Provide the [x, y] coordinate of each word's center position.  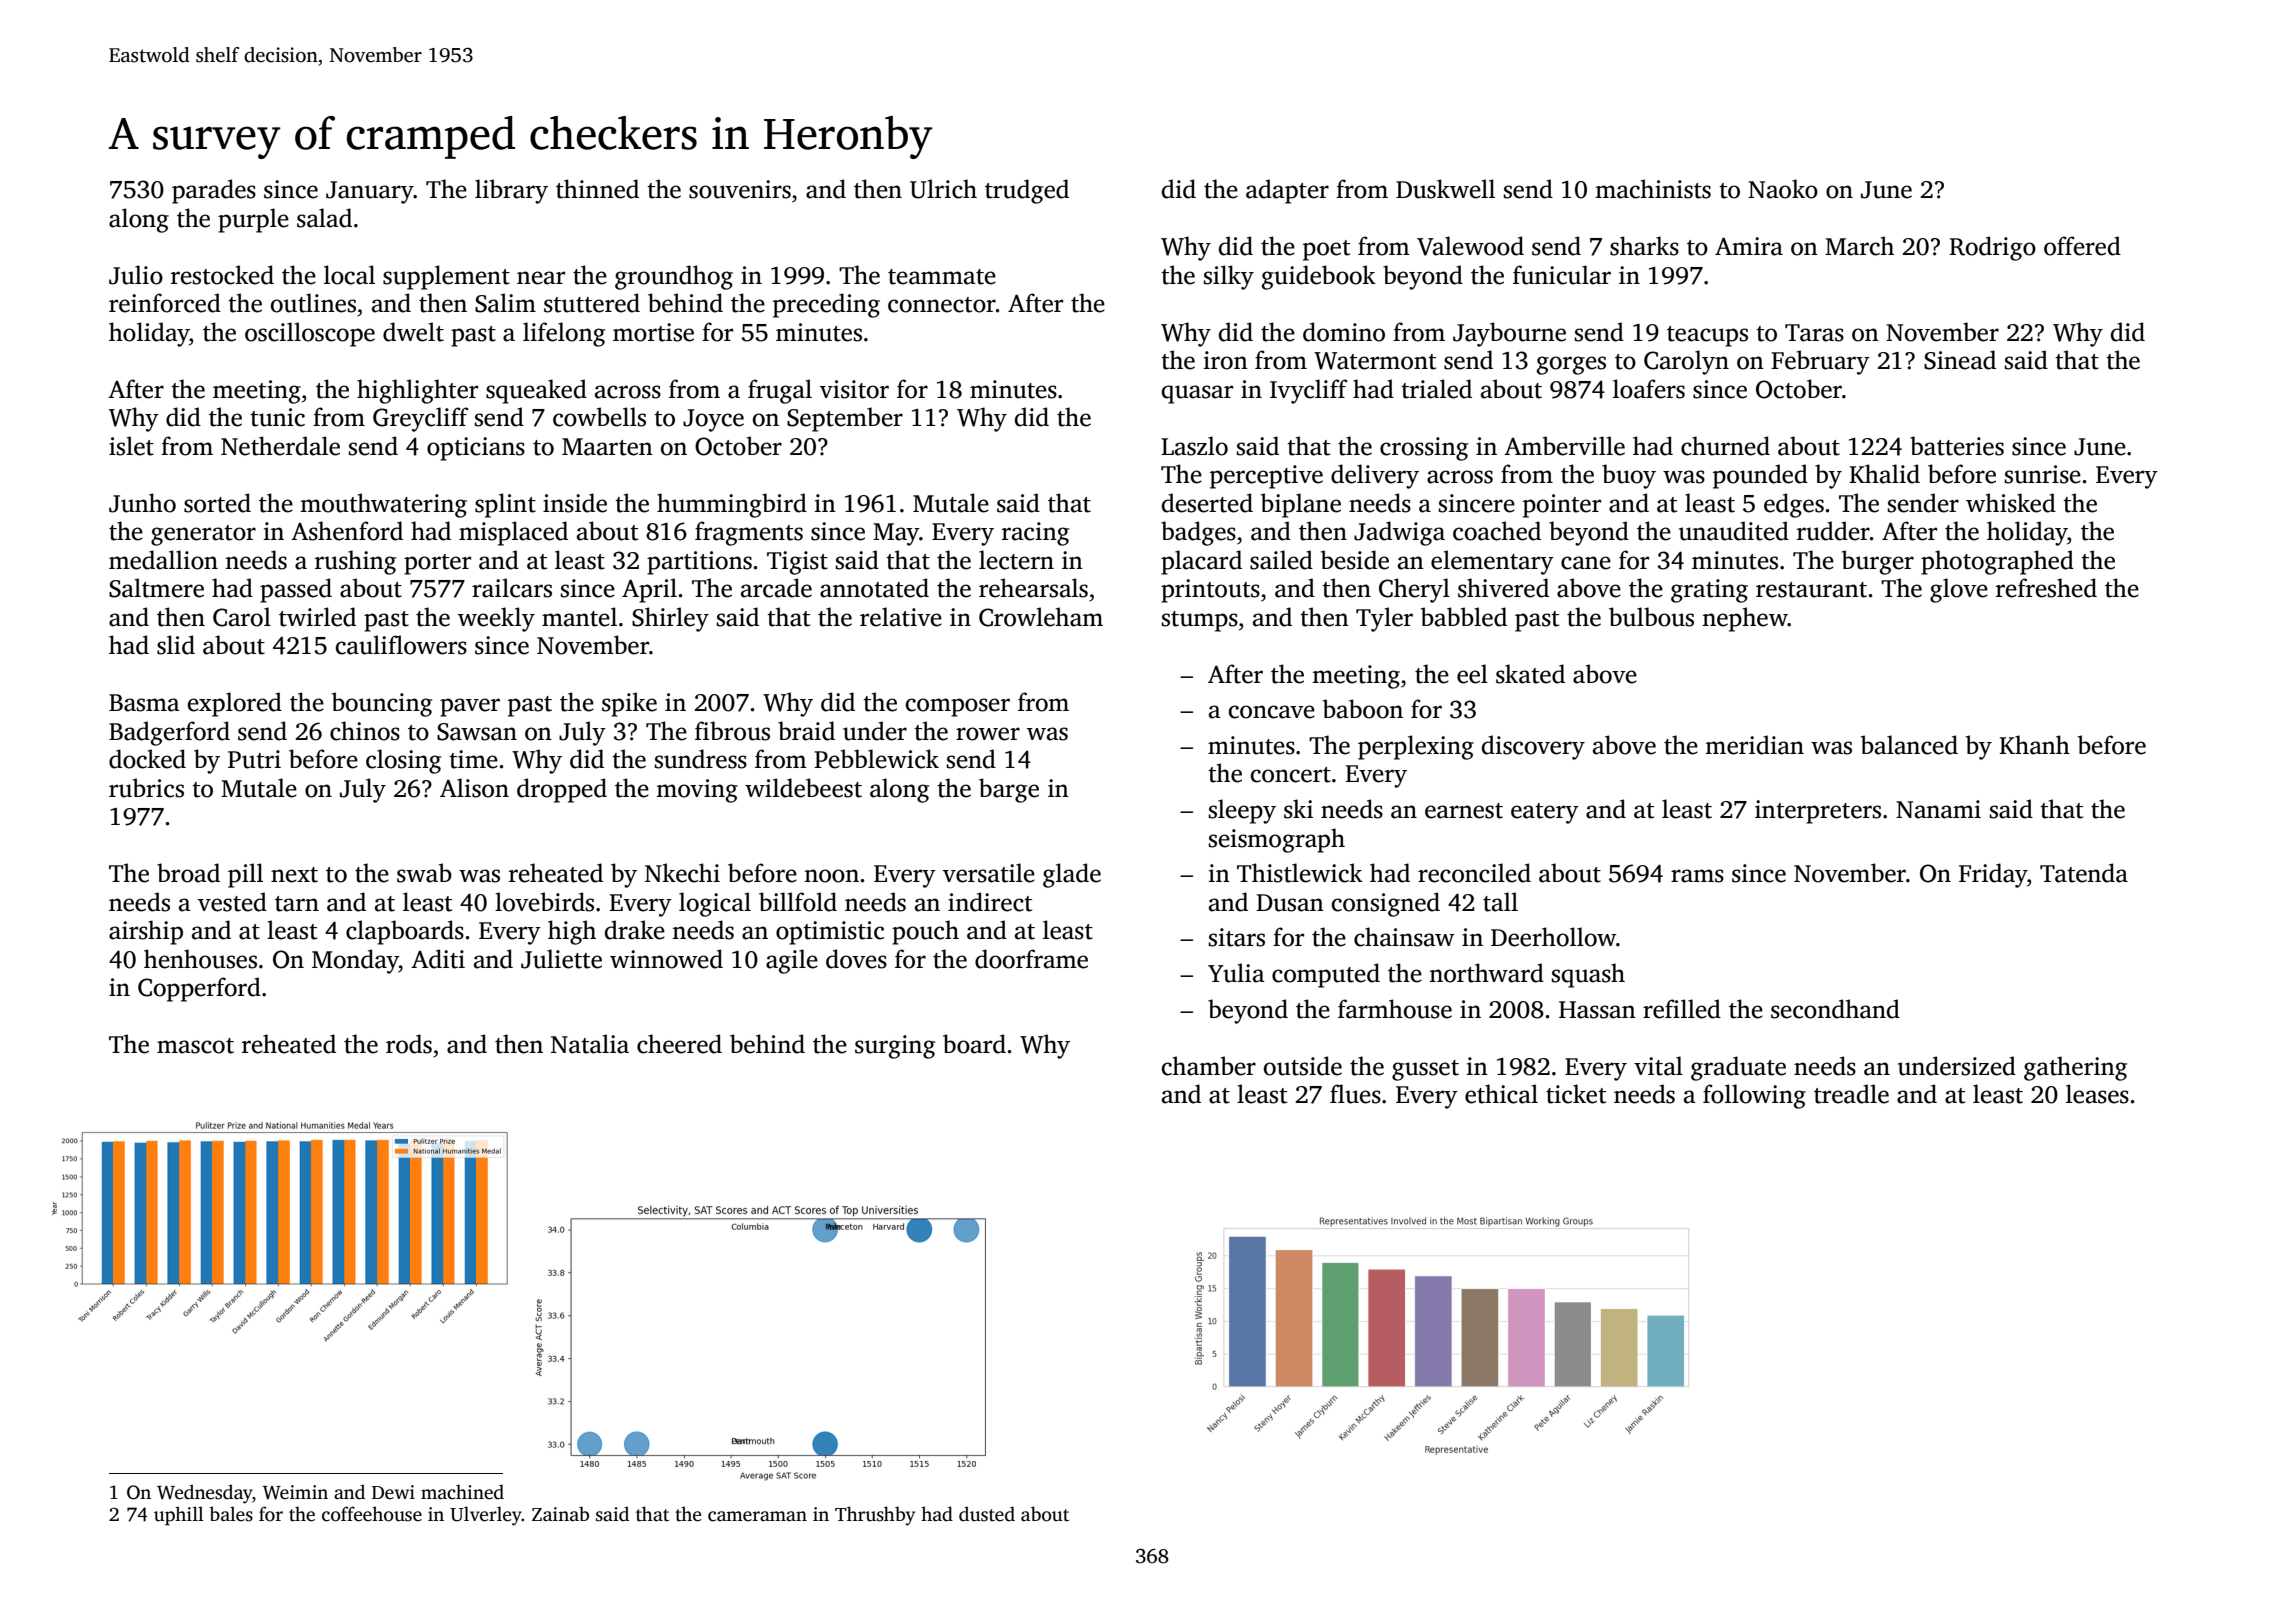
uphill [179, 1516]
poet [1326, 250]
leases [2097, 1094]
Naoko [1783, 189]
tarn [297, 904]
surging [895, 1047]
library [511, 191]
